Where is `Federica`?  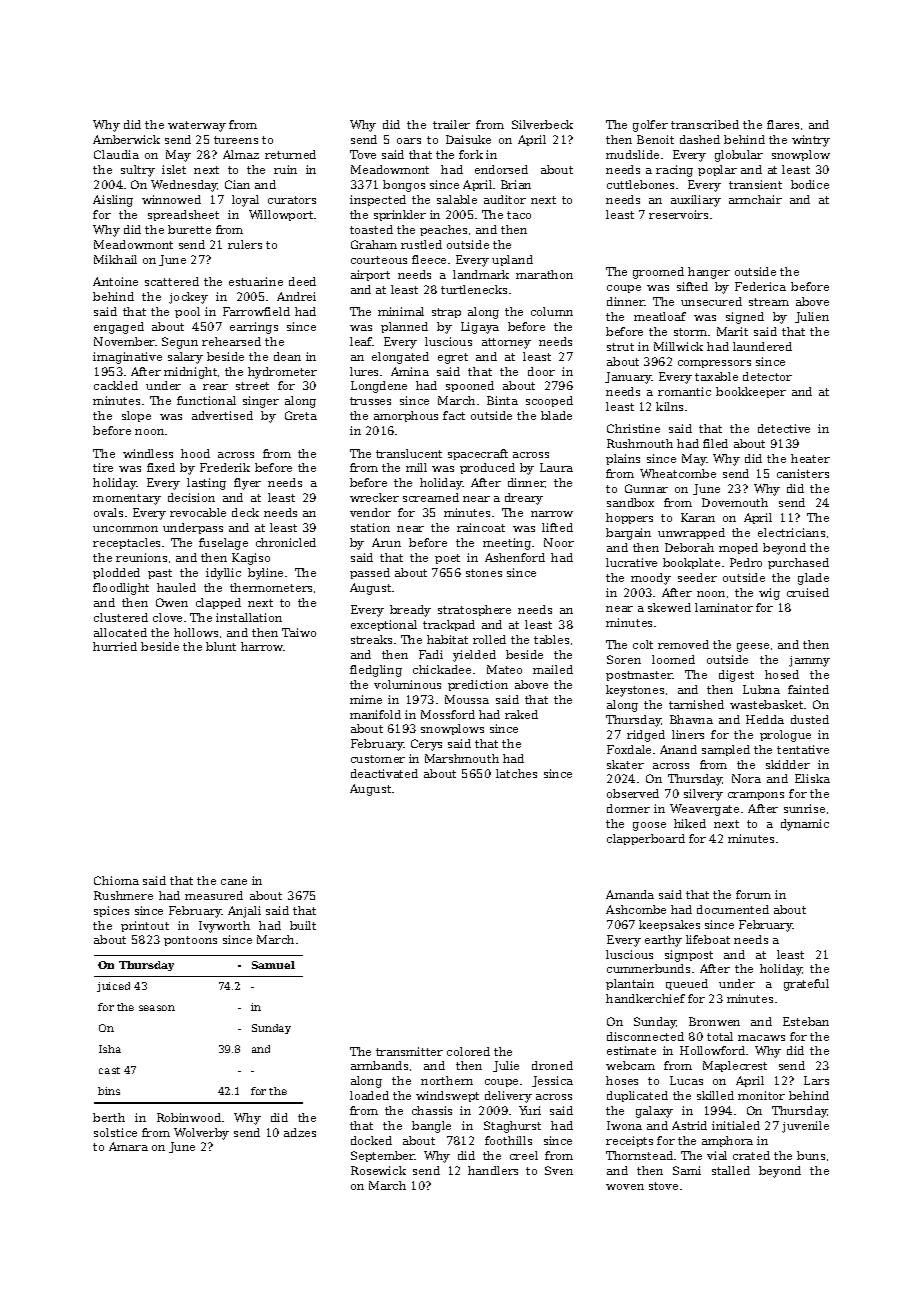 Federica is located at coordinates (760, 286).
